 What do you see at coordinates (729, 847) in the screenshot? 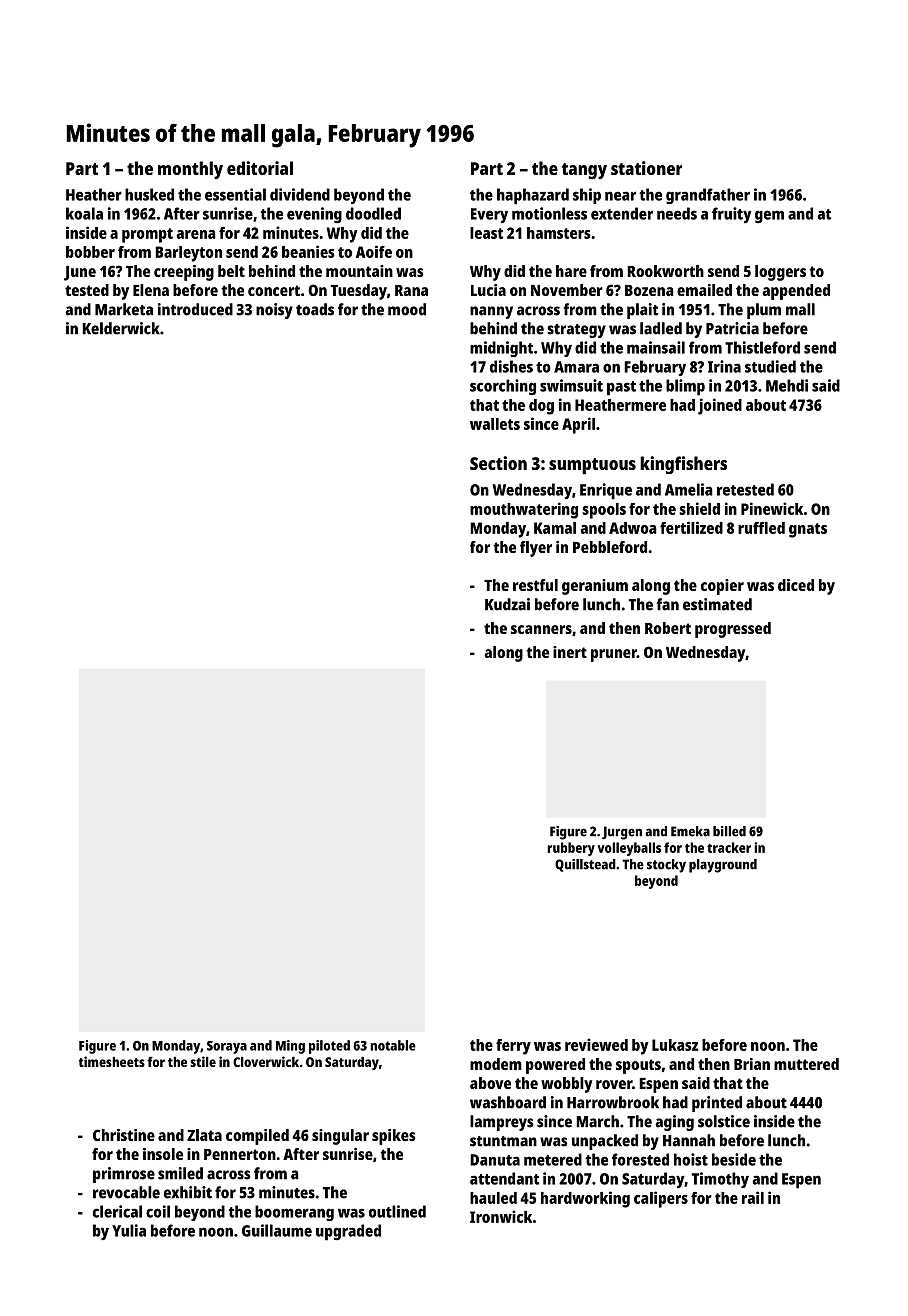
I see `tracker` at bounding box center [729, 847].
